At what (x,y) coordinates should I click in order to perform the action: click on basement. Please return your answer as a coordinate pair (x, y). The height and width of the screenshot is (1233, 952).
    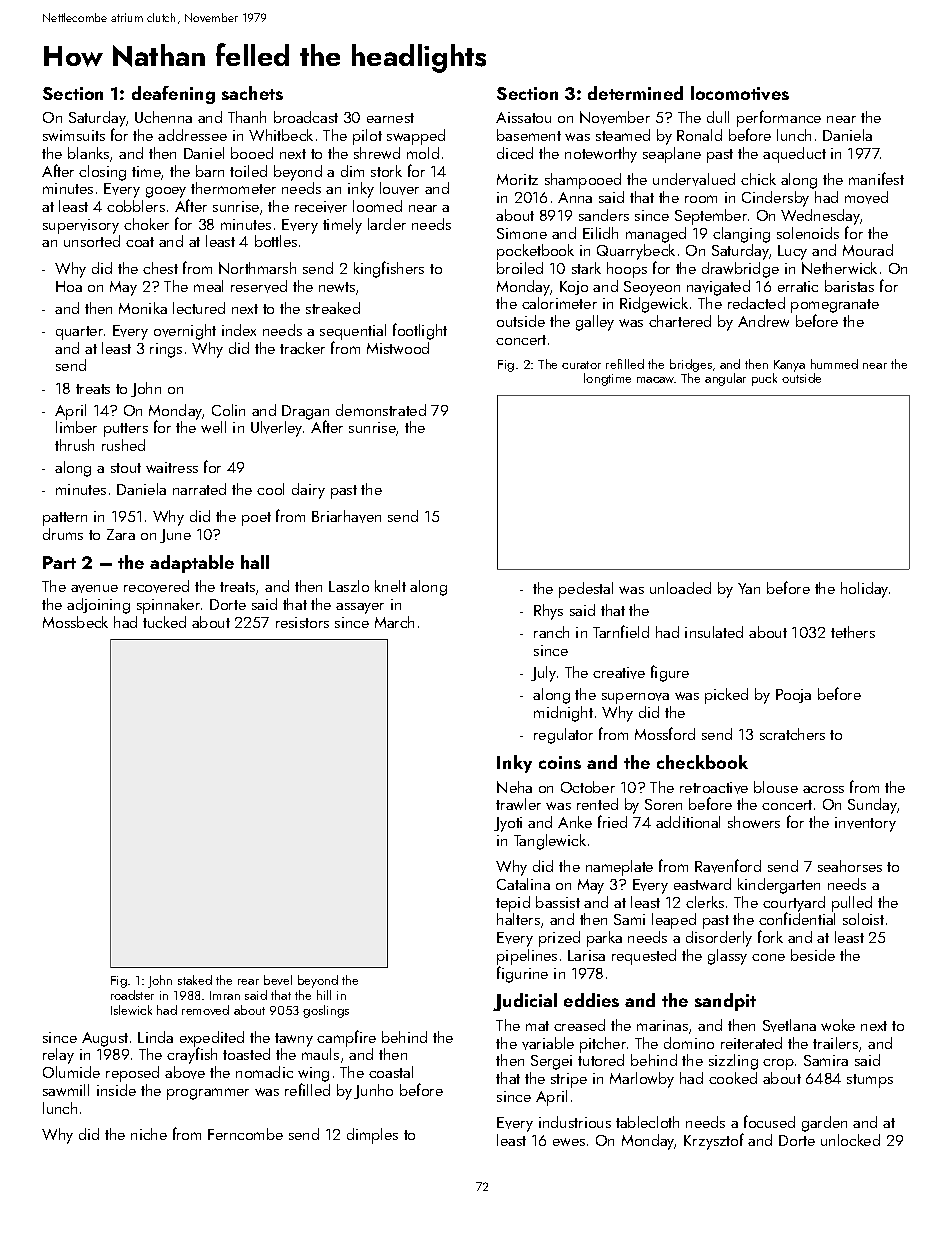
    Looking at the image, I should click on (529, 135).
